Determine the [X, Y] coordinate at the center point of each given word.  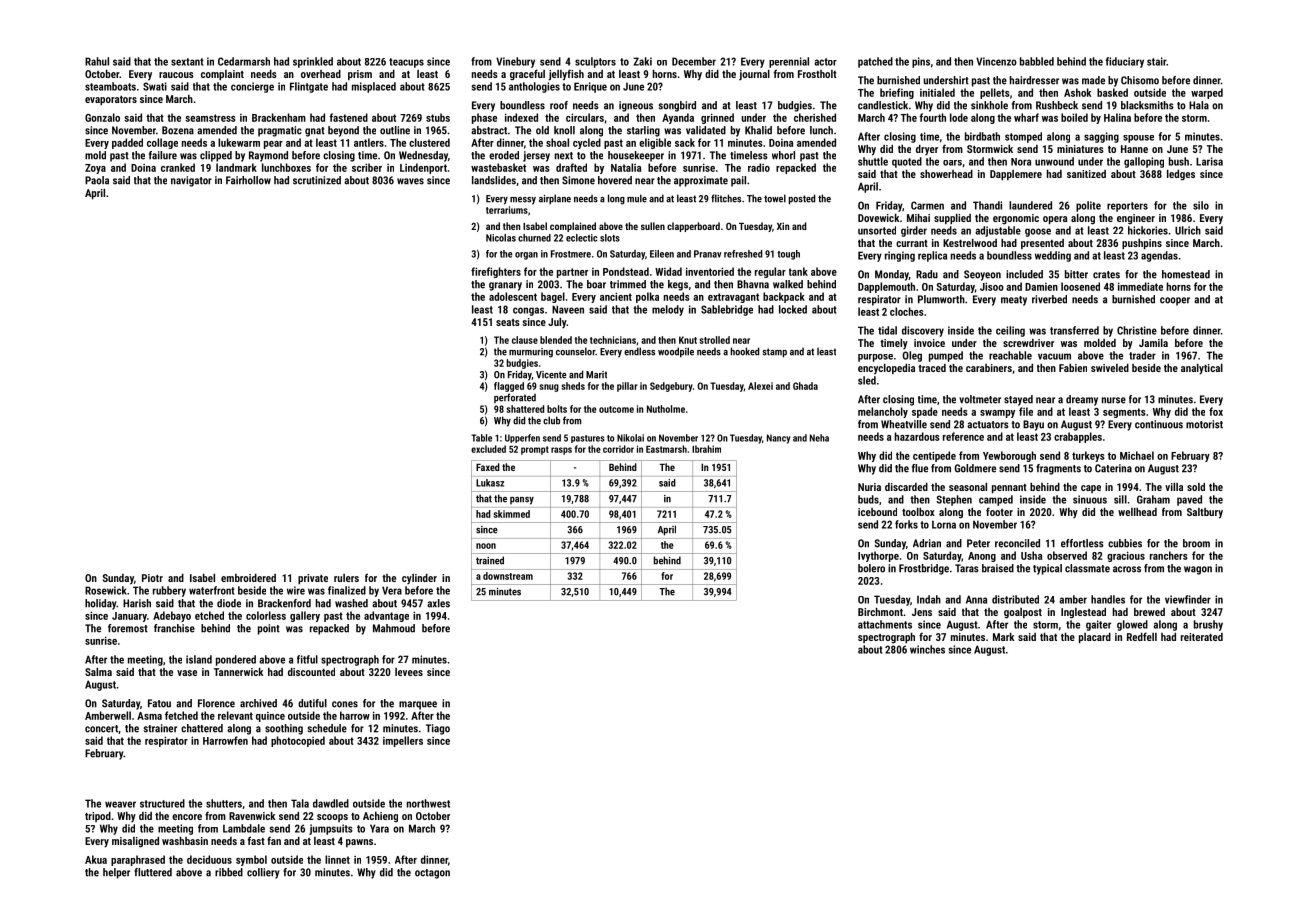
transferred [1074, 330]
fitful [307, 659]
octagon [432, 874]
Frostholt [817, 74]
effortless [1082, 543]
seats [508, 322]
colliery [263, 873]
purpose [875, 358]
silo [1201, 205]
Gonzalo [102, 117]
